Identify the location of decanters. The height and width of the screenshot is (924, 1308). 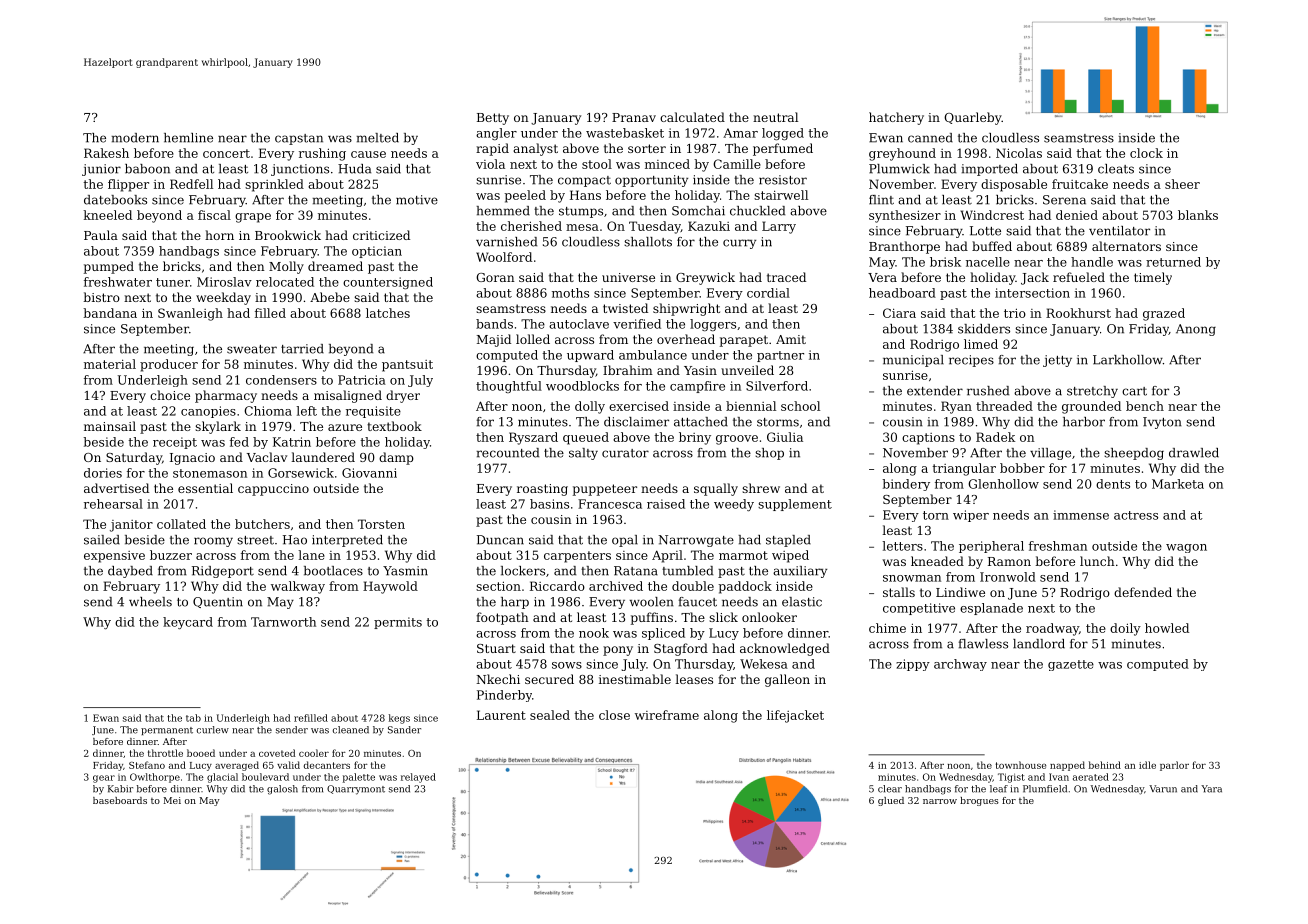
(327, 765).
